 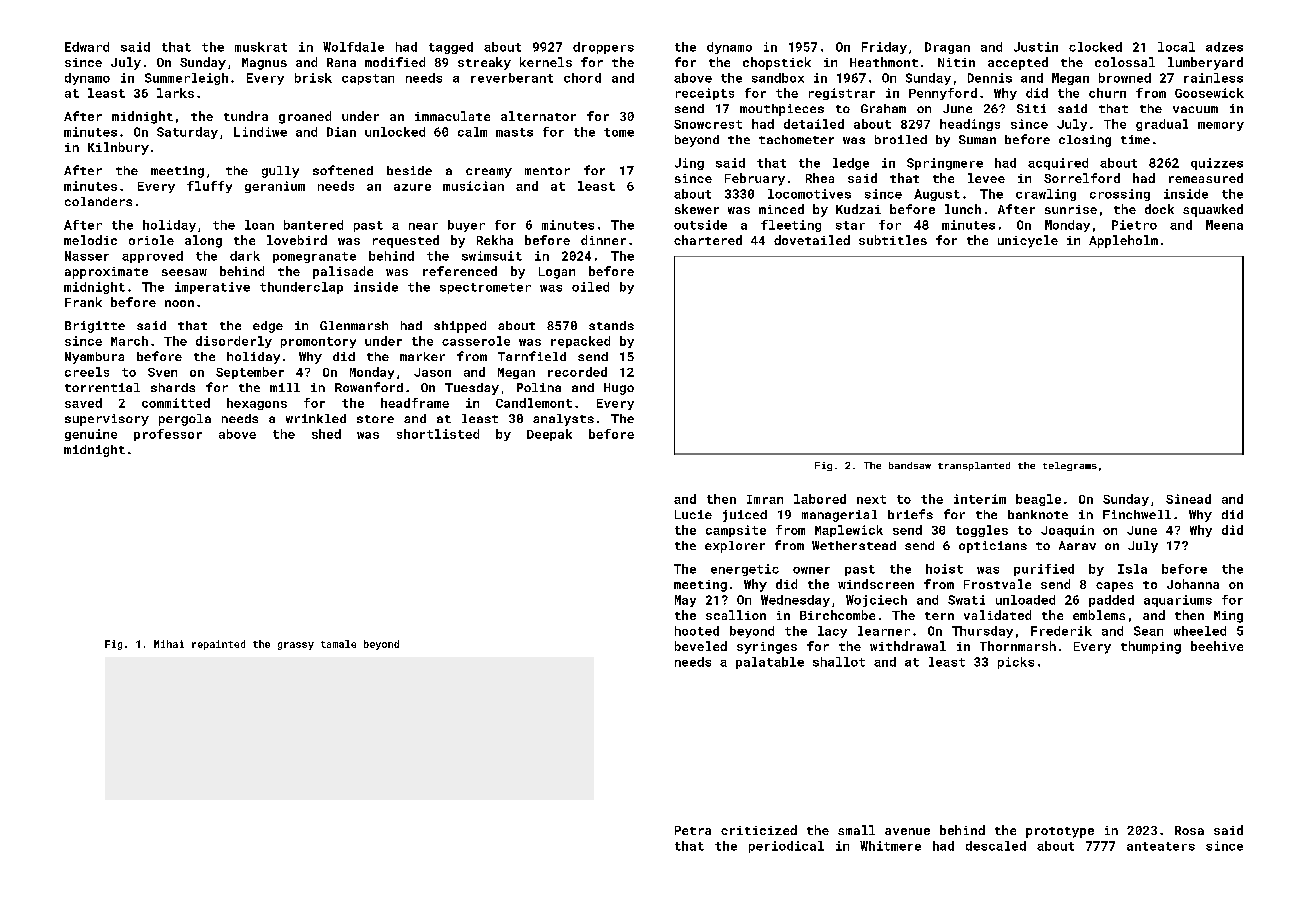 What do you see at coordinates (1188, 499) in the screenshot?
I see `Sinead` at bounding box center [1188, 499].
